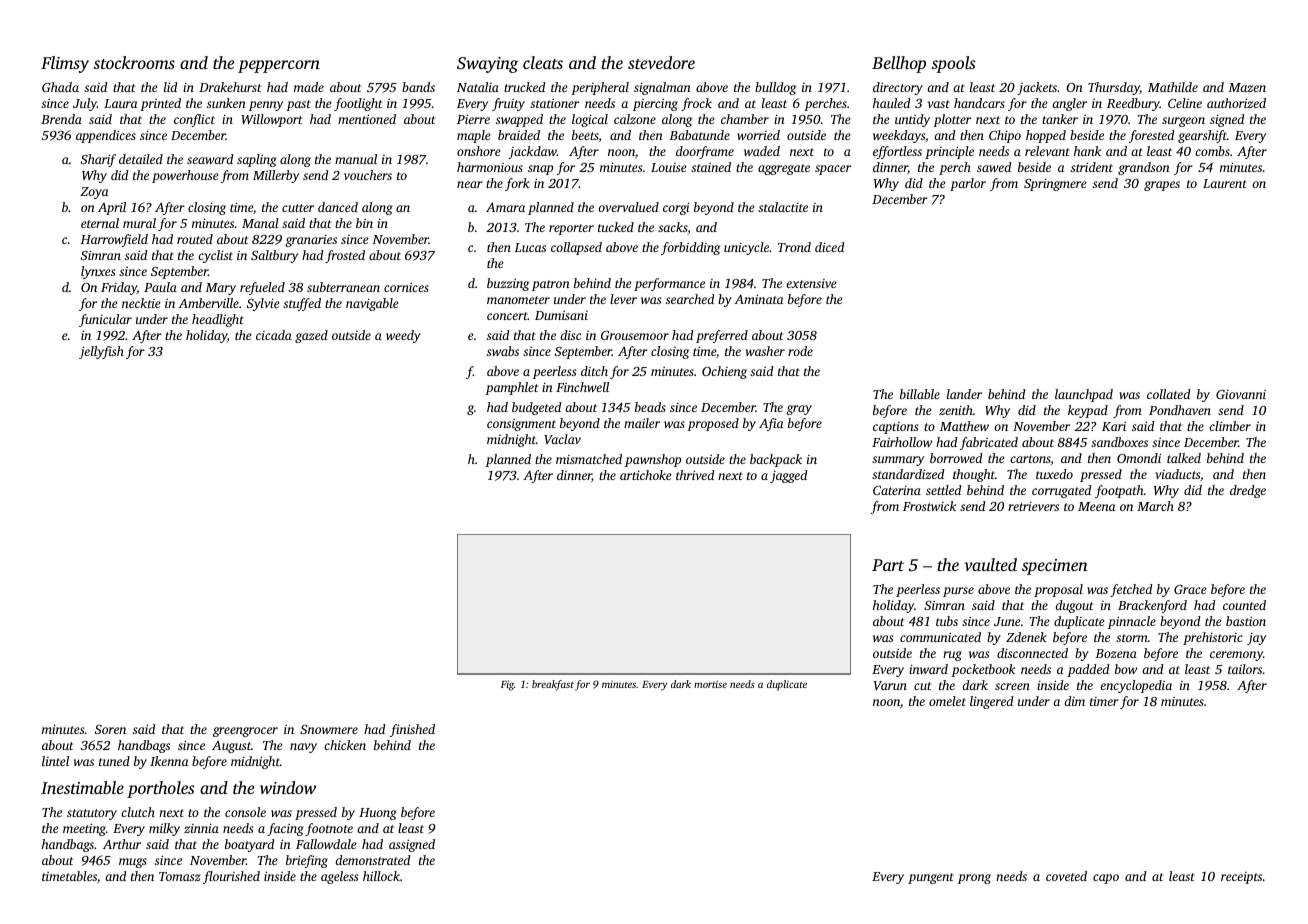 Image resolution: width=1308 pixels, height=924 pixels. What do you see at coordinates (661, 62) in the page?
I see `stevedore` at bounding box center [661, 62].
